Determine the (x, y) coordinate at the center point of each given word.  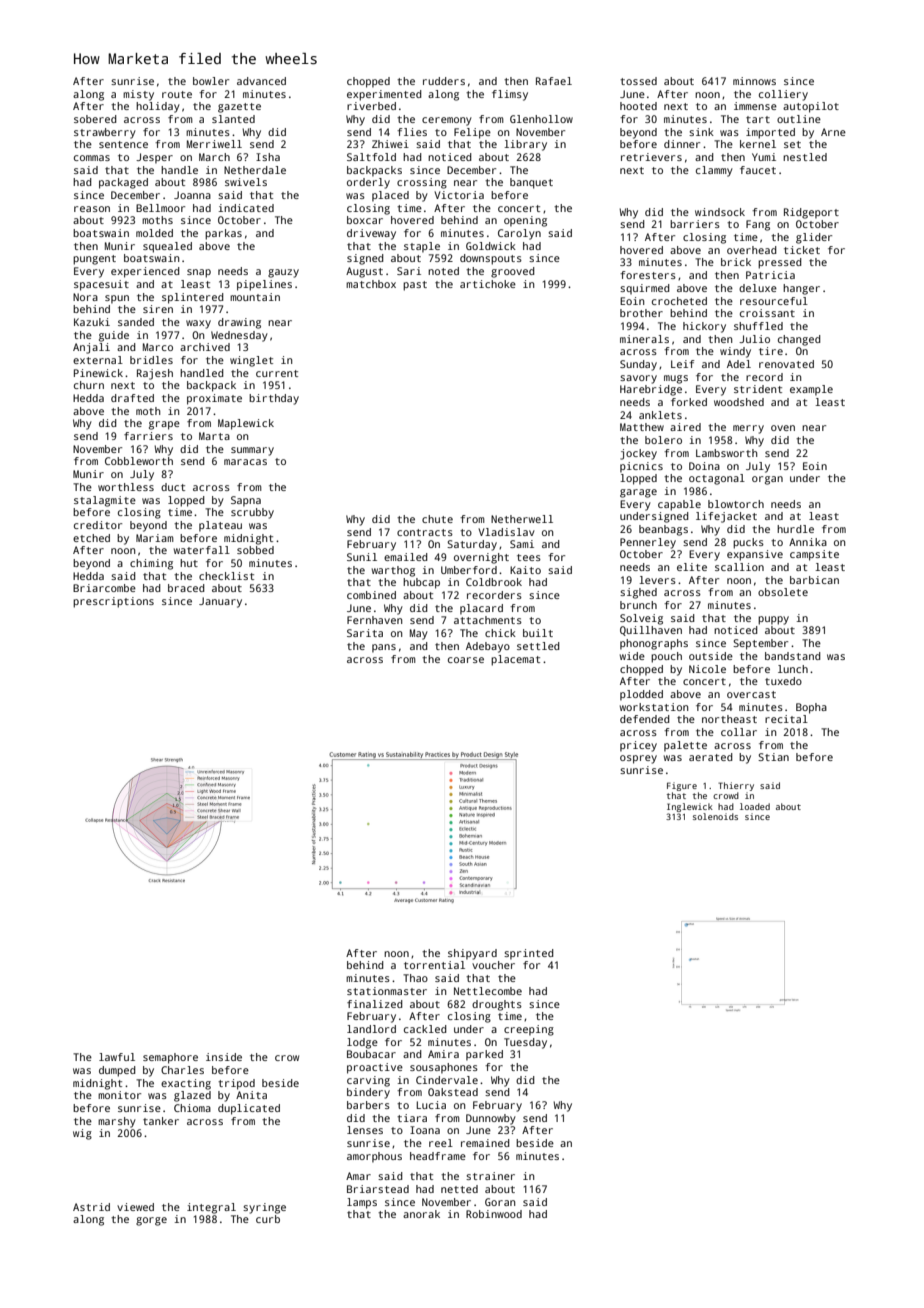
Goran (500, 1202)
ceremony (447, 121)
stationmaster (387, 991)
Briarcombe (104, 588)
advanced (261, 81)
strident (758, 389)
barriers (695, 224)
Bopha (811, 708)
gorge (151, 1221)
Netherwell (522, 519)
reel (441, 1143)
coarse (466, 660)
